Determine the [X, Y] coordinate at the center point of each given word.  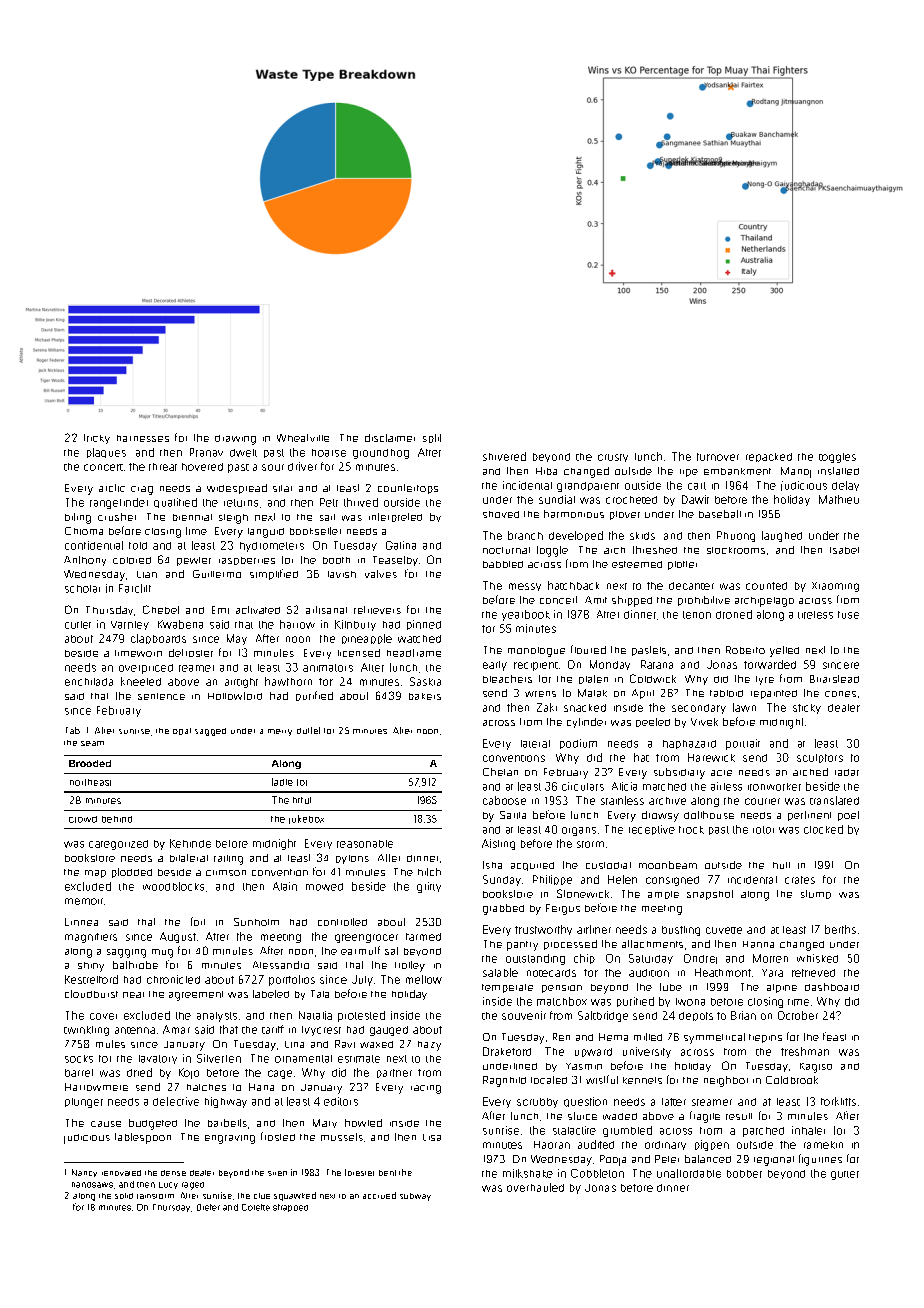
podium [578, 744]
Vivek [704, 722]
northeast [90, 782]
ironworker [774, 787]
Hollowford [235, 696]
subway [415, 1197]
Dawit [695, 499]
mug [162, 953]
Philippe [552, 880]
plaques [106, 453]
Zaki [547, 707]
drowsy [660, 816]
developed [576, 536]
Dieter [208, 1207]
